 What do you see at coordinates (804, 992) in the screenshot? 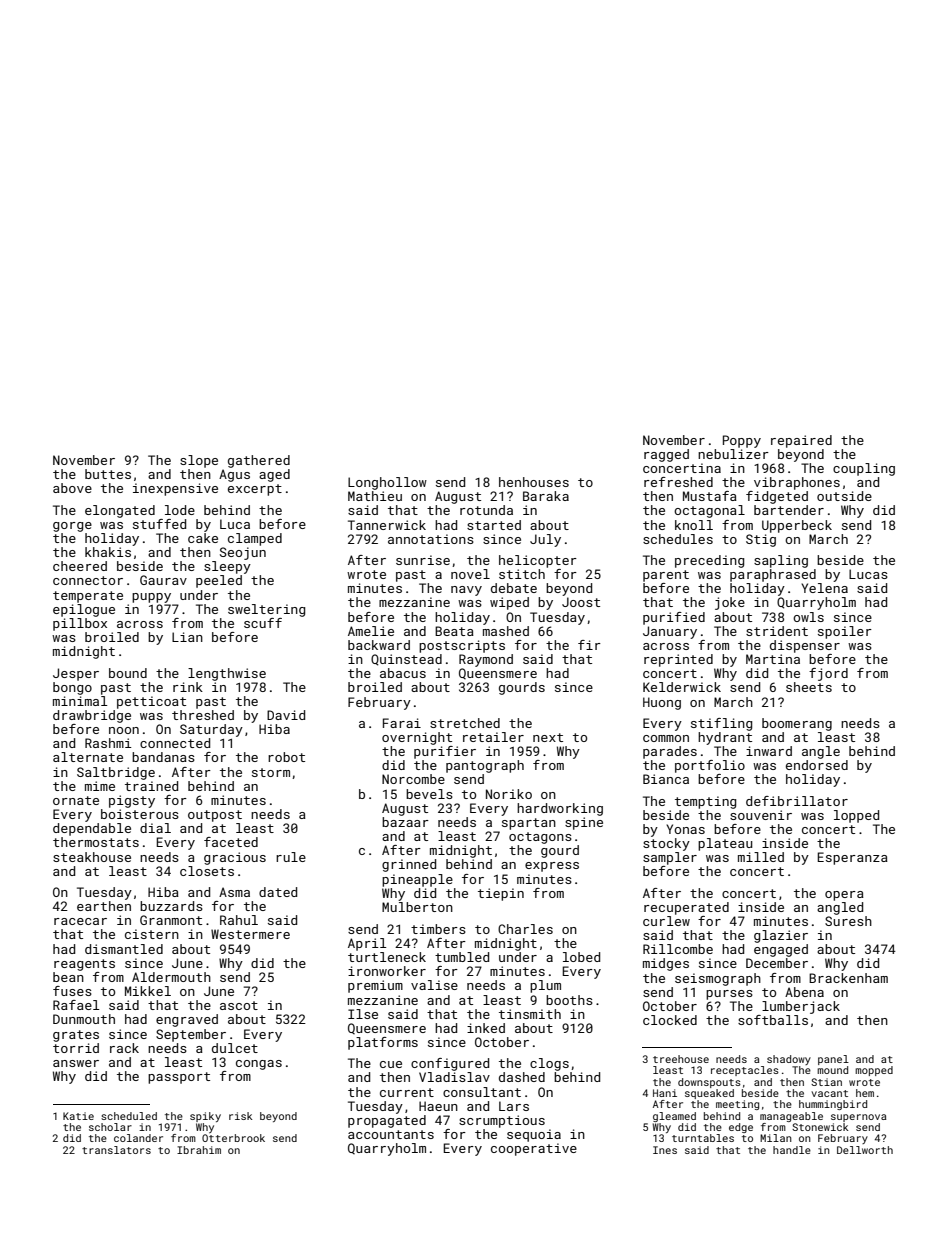
I see `Abena` at bounding box center [804, 992].
